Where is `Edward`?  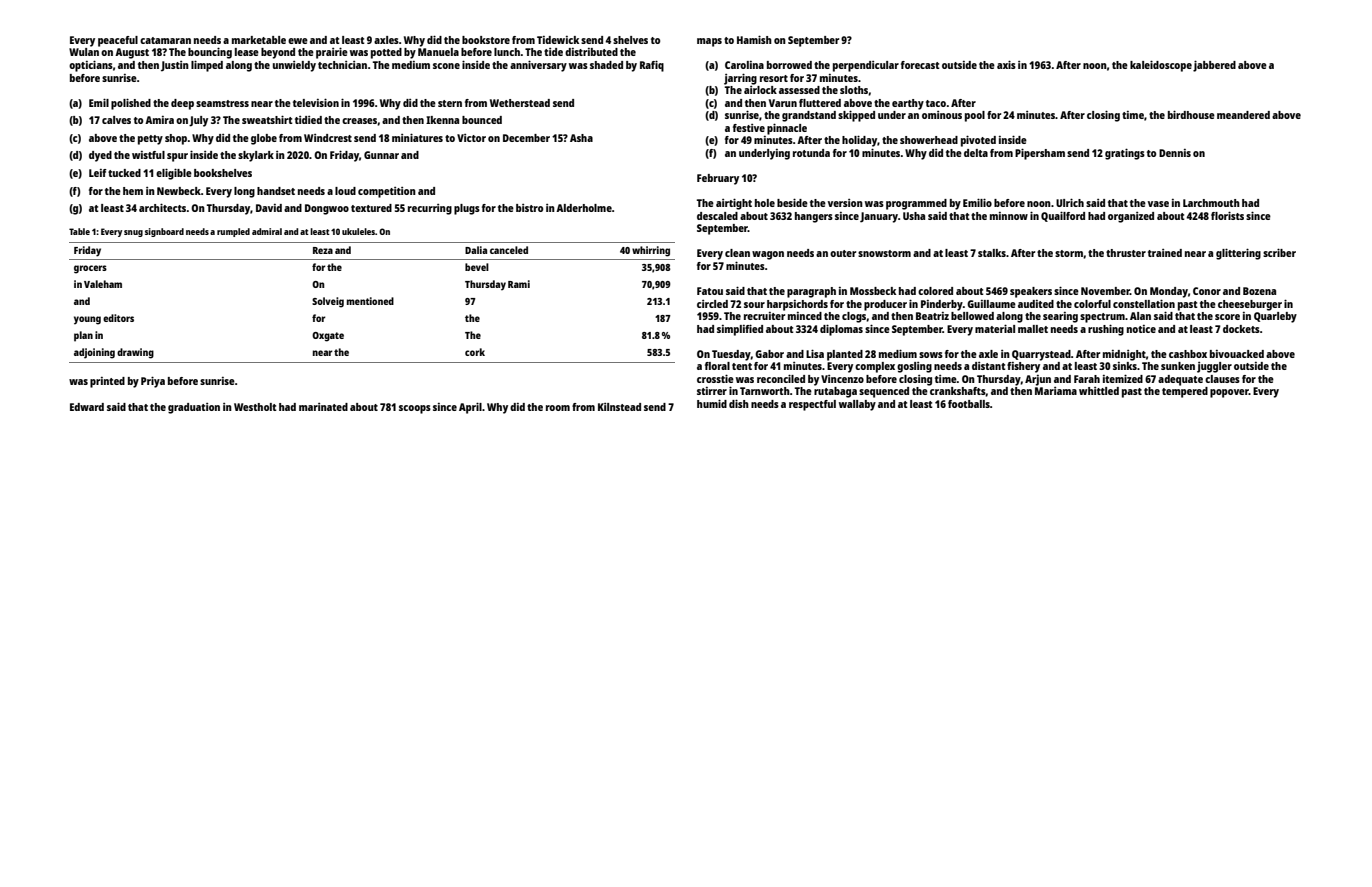 Edward is located at coordinates (87, 407).
